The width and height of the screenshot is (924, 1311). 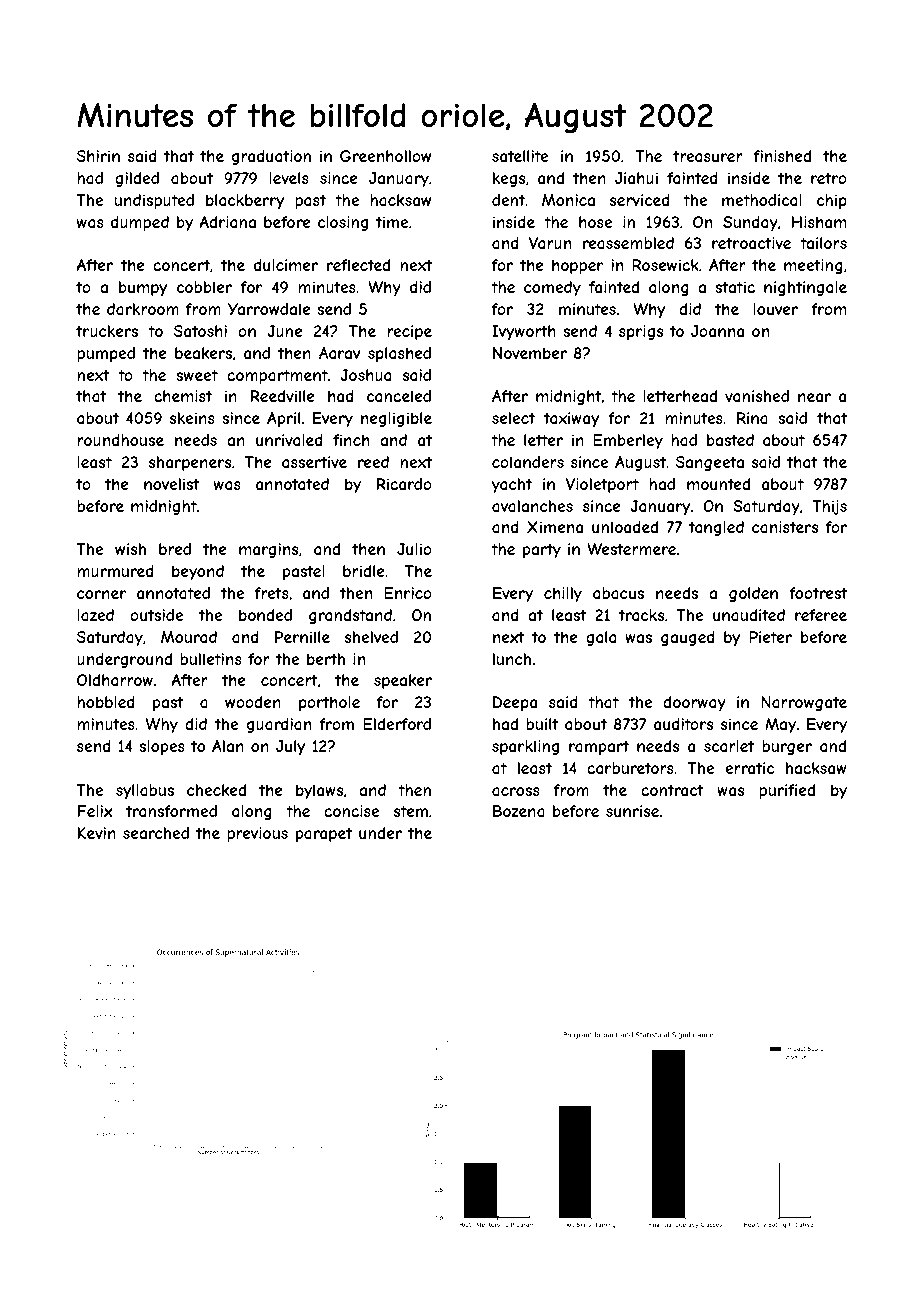 I want to click on Oldharrow, so click(x=115, y=680).
